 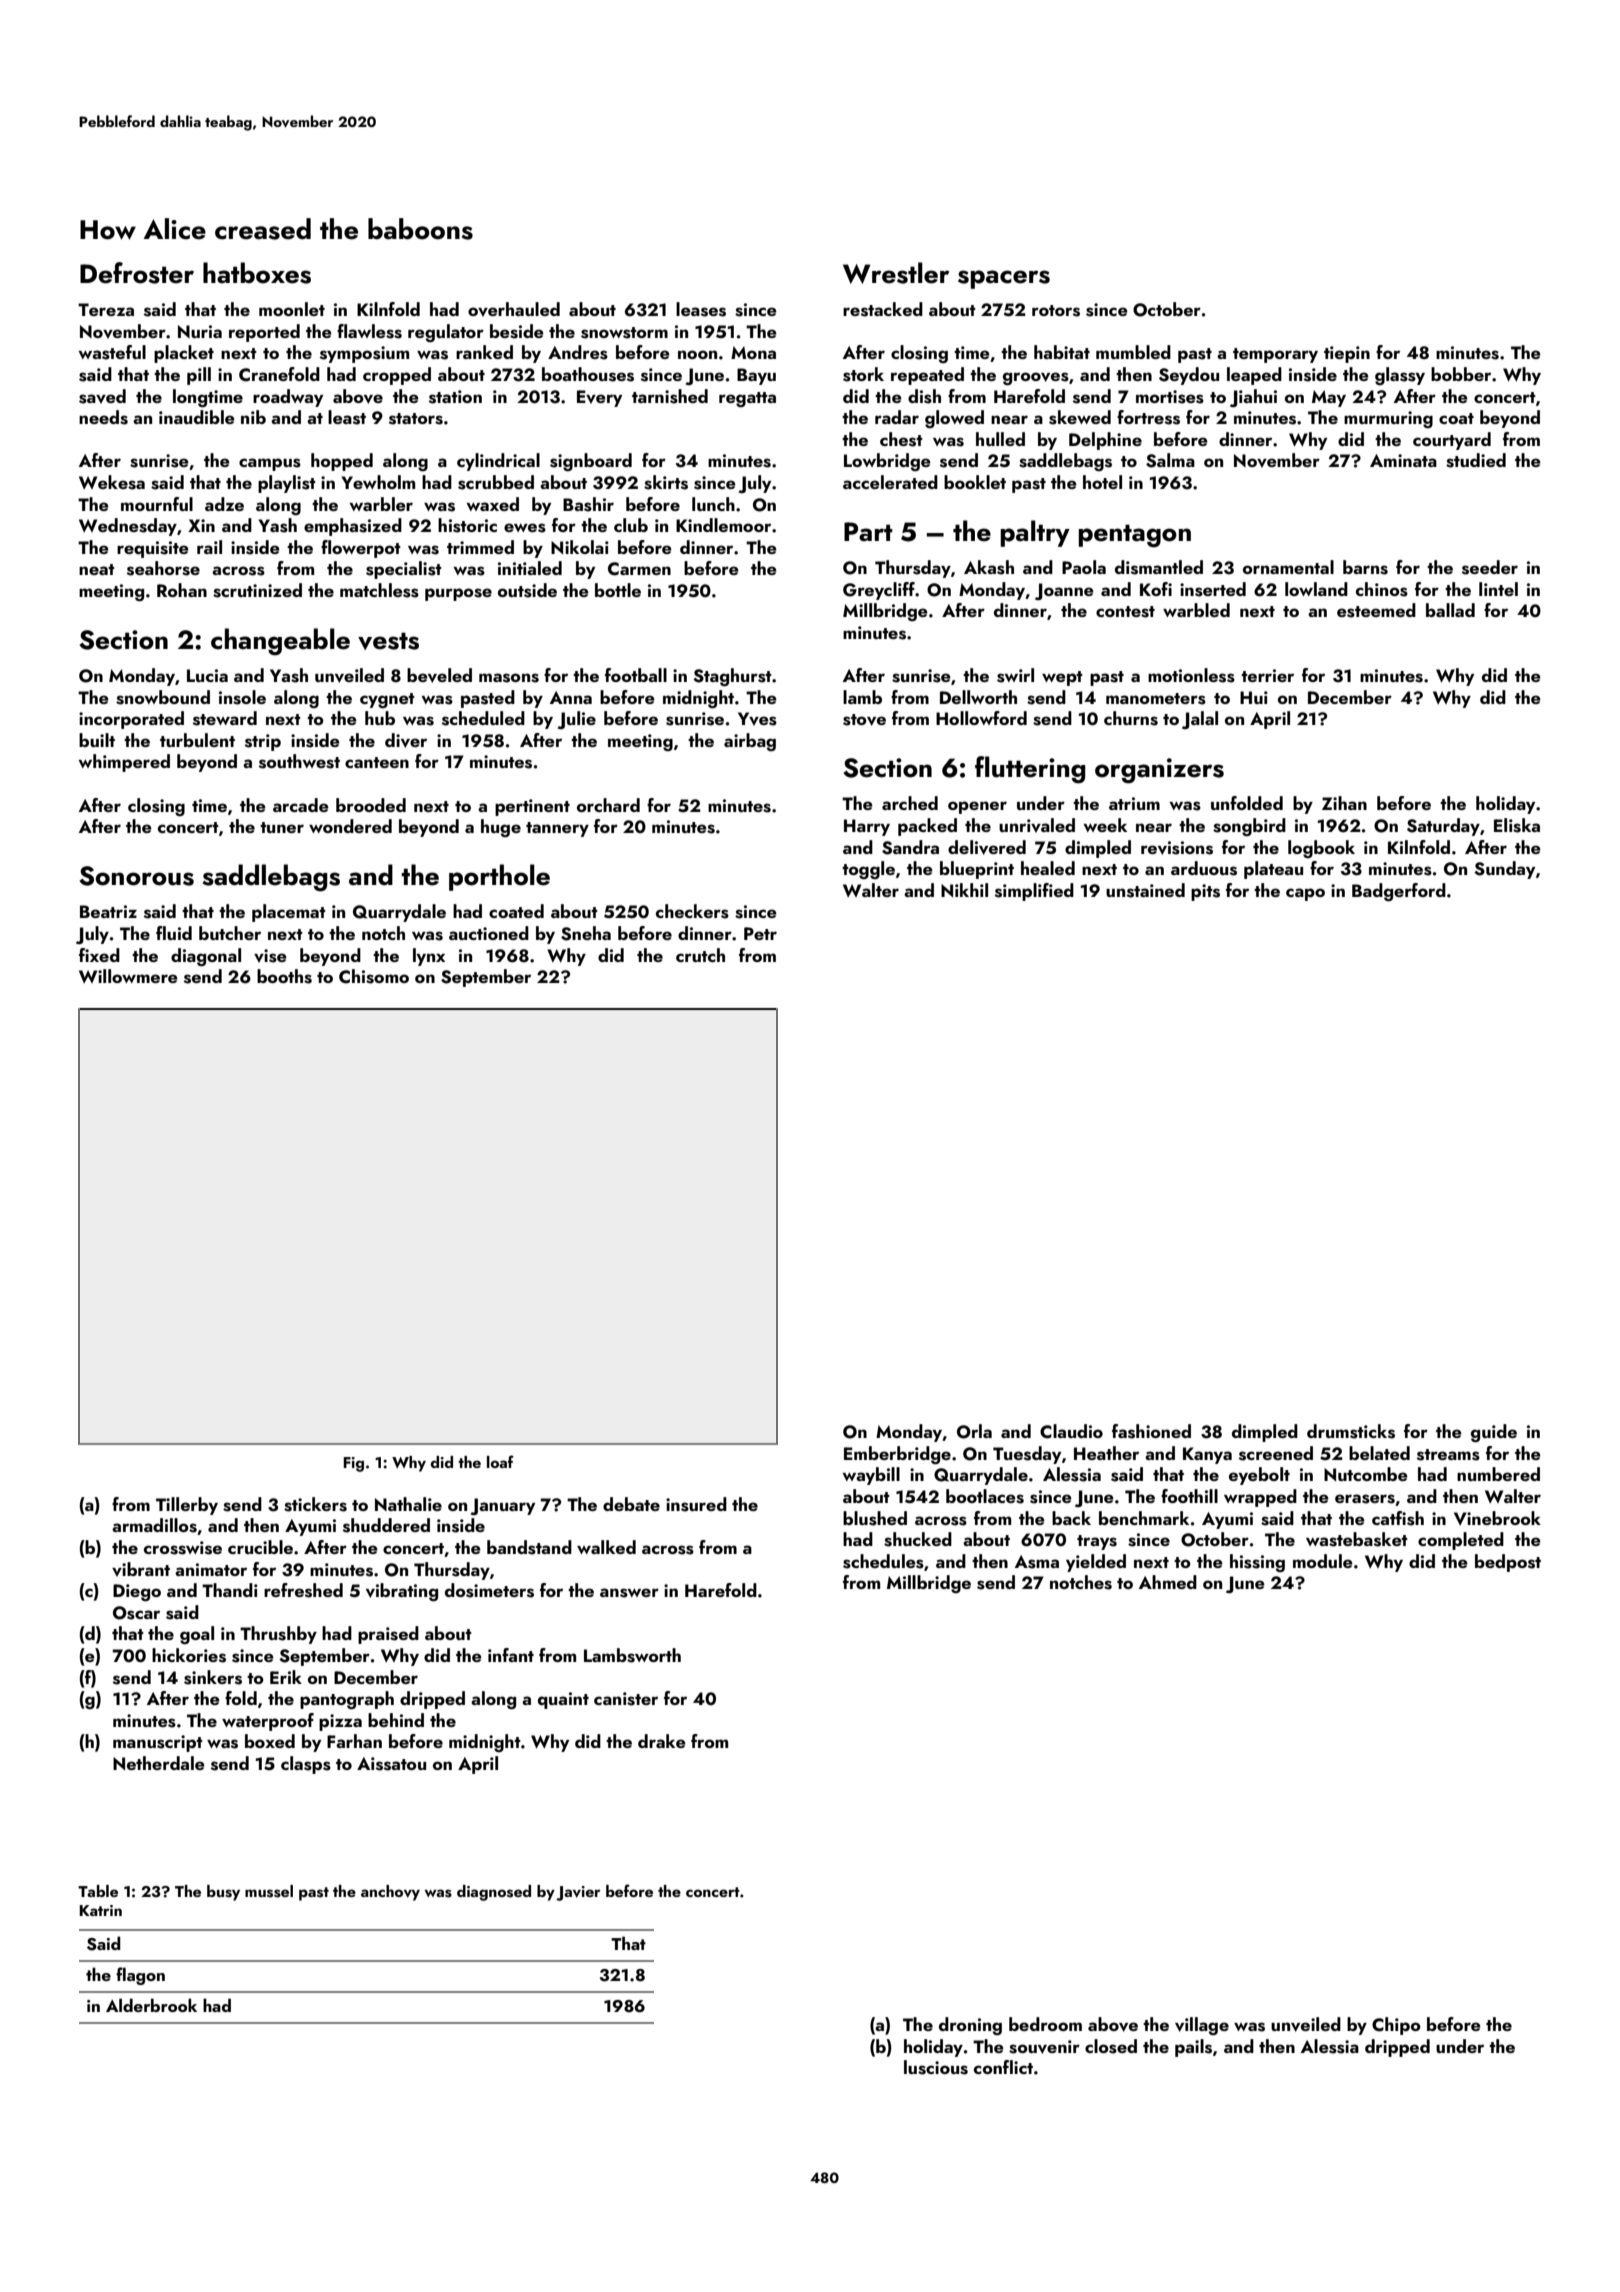 What do you see at coordinates (1168, 1582) in the screenshot?
I see `Ahmed` at bounding box center [1168, 1582].
